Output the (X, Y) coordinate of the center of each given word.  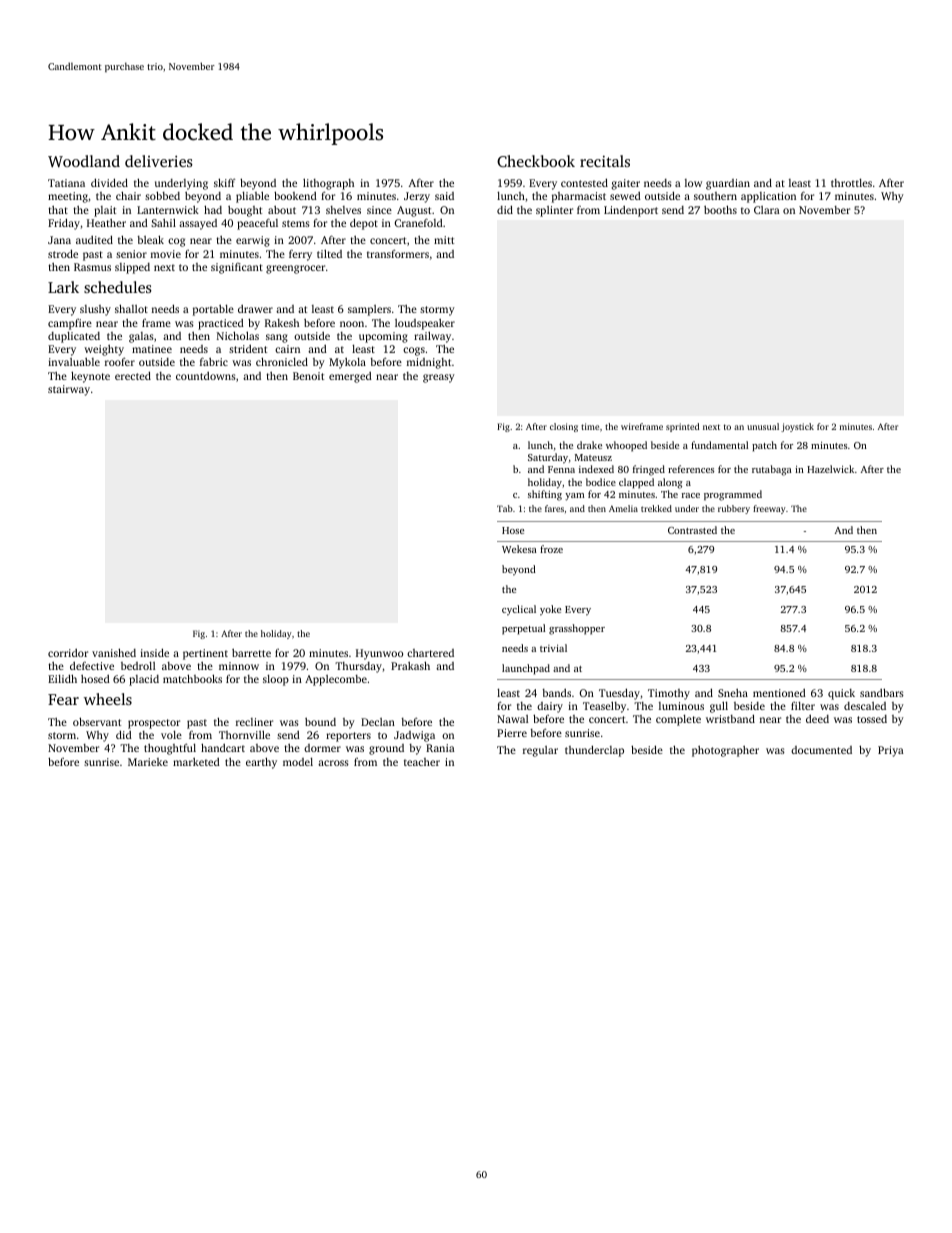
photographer (725, 751)
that (58, 210)
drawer (255, 308)
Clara (767, 210)
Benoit (308, 376)
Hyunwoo (379, 654)
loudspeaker (425, 324)
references (691, 469)
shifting (545, 495)
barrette (251, 653)
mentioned (779, 692)
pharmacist (579, 197)
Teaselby (604, 707)
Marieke (148, 762)
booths (720, 209)
